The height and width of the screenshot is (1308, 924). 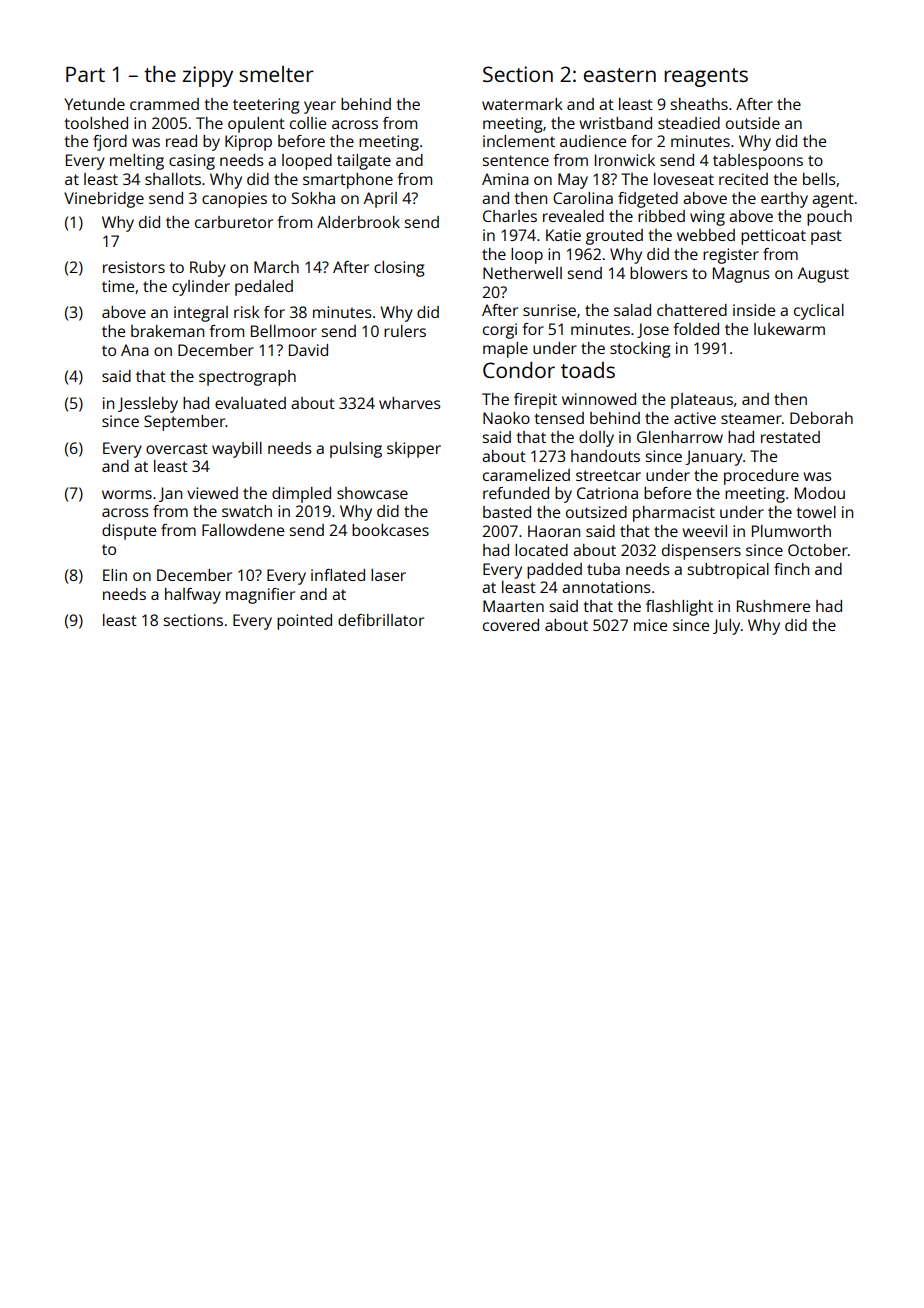 What do you see at coordinates (134, 267) in the screenshot?
I see `resistors` at bounding box center [134, 267].
